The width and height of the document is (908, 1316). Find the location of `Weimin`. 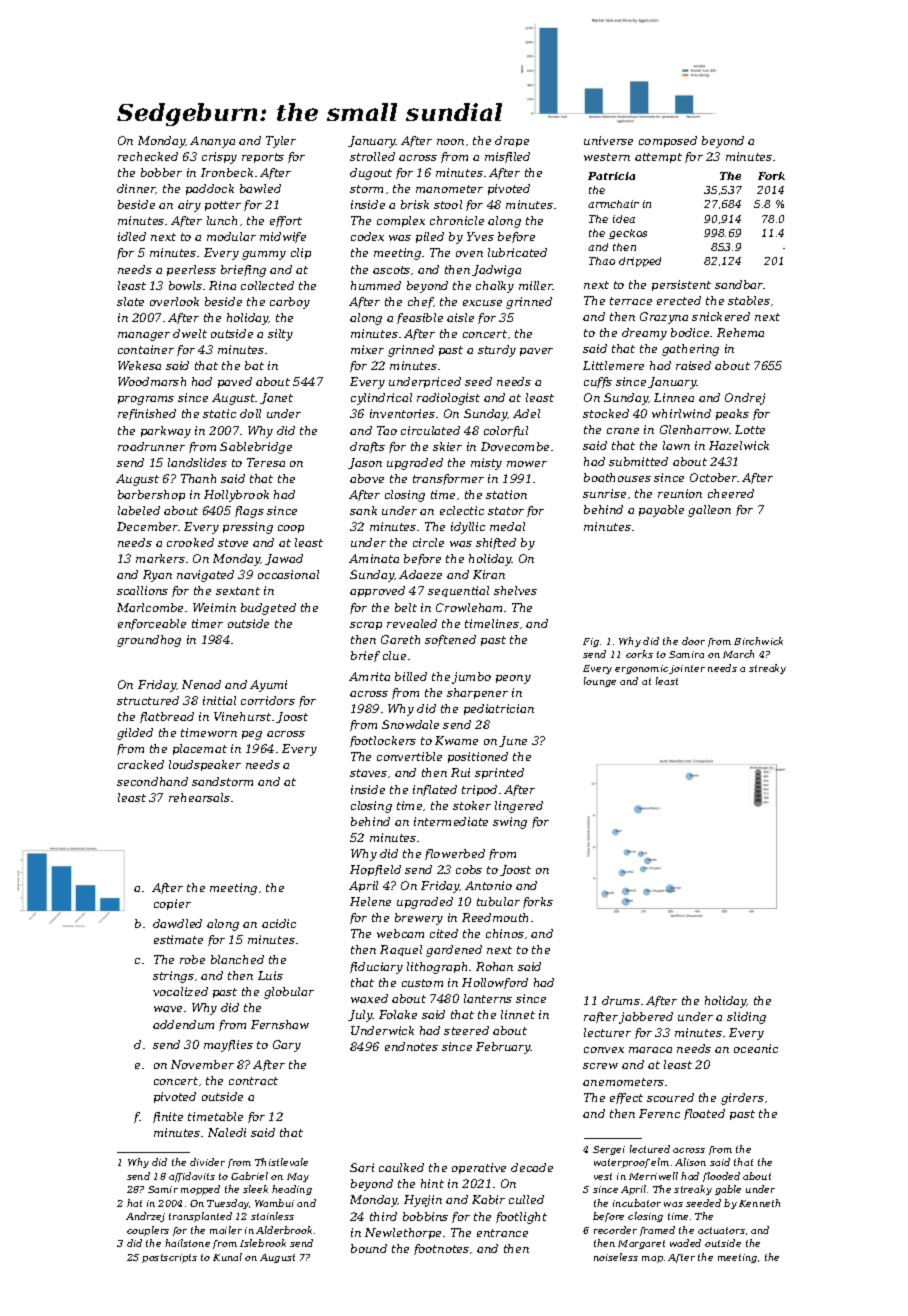

Weimin is located at coordinates (214, 607).
